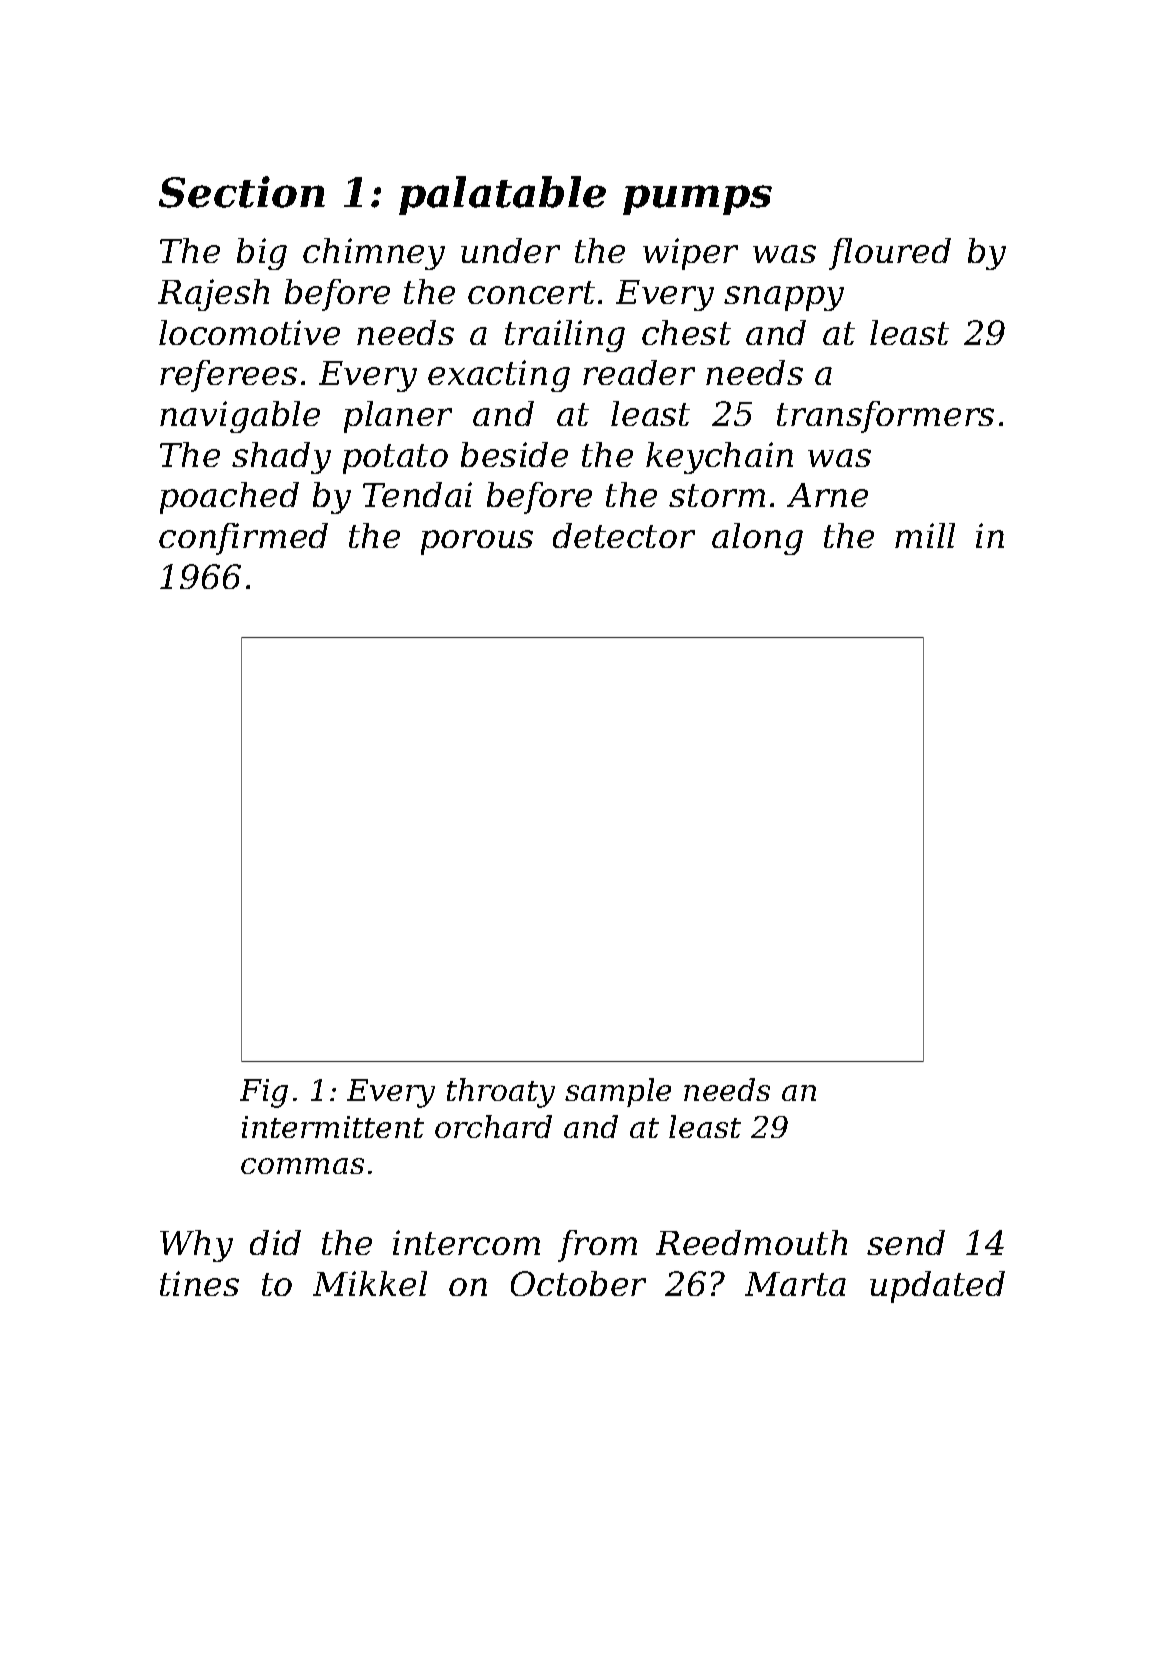 This screenshot has width=1165, height=1654. What do you see at coordinates (281, 458) in the screenshot?
I see `shady` at bounding box center [281, 458].
